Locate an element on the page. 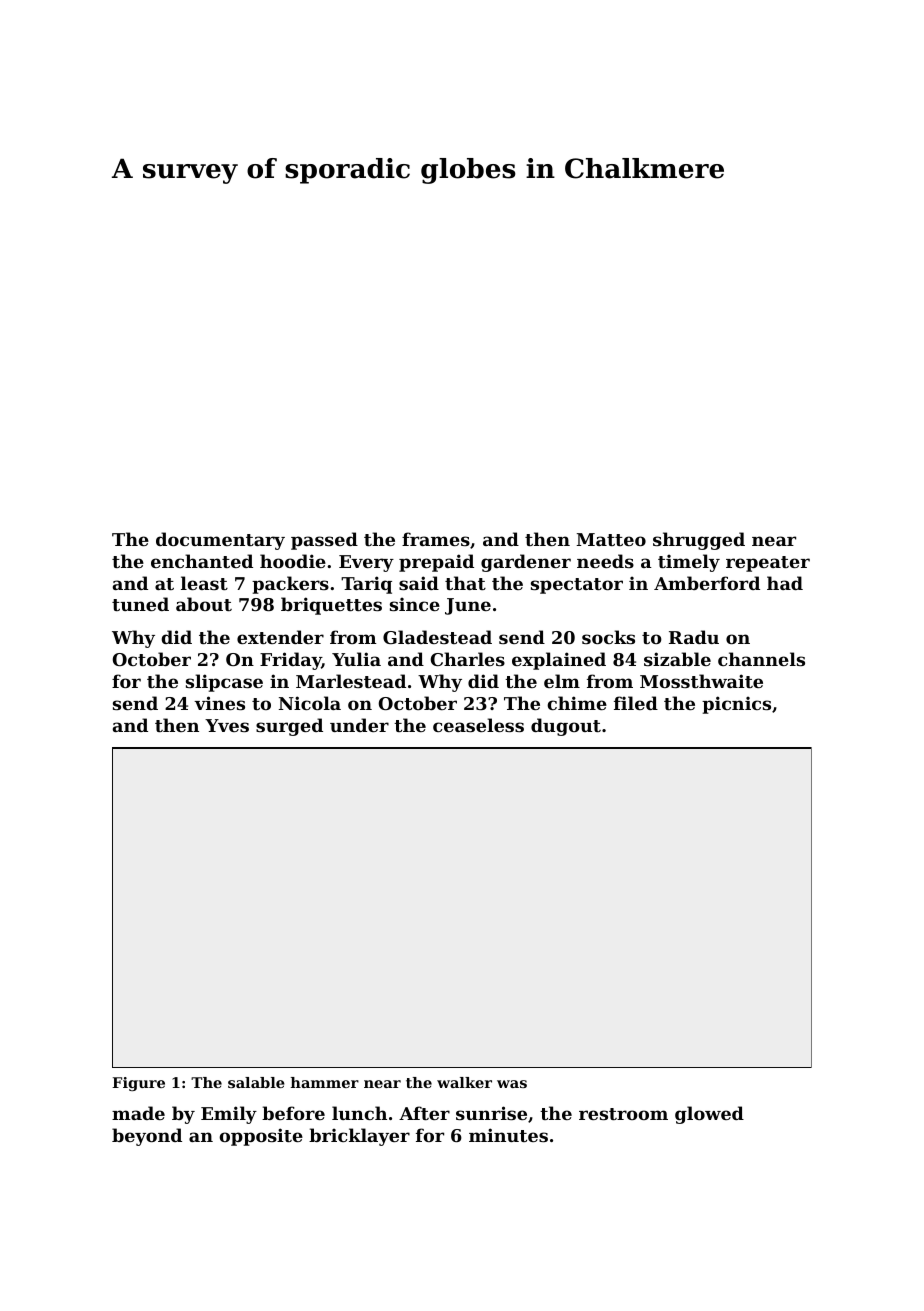  was is located at coordinates (512, 1084).
